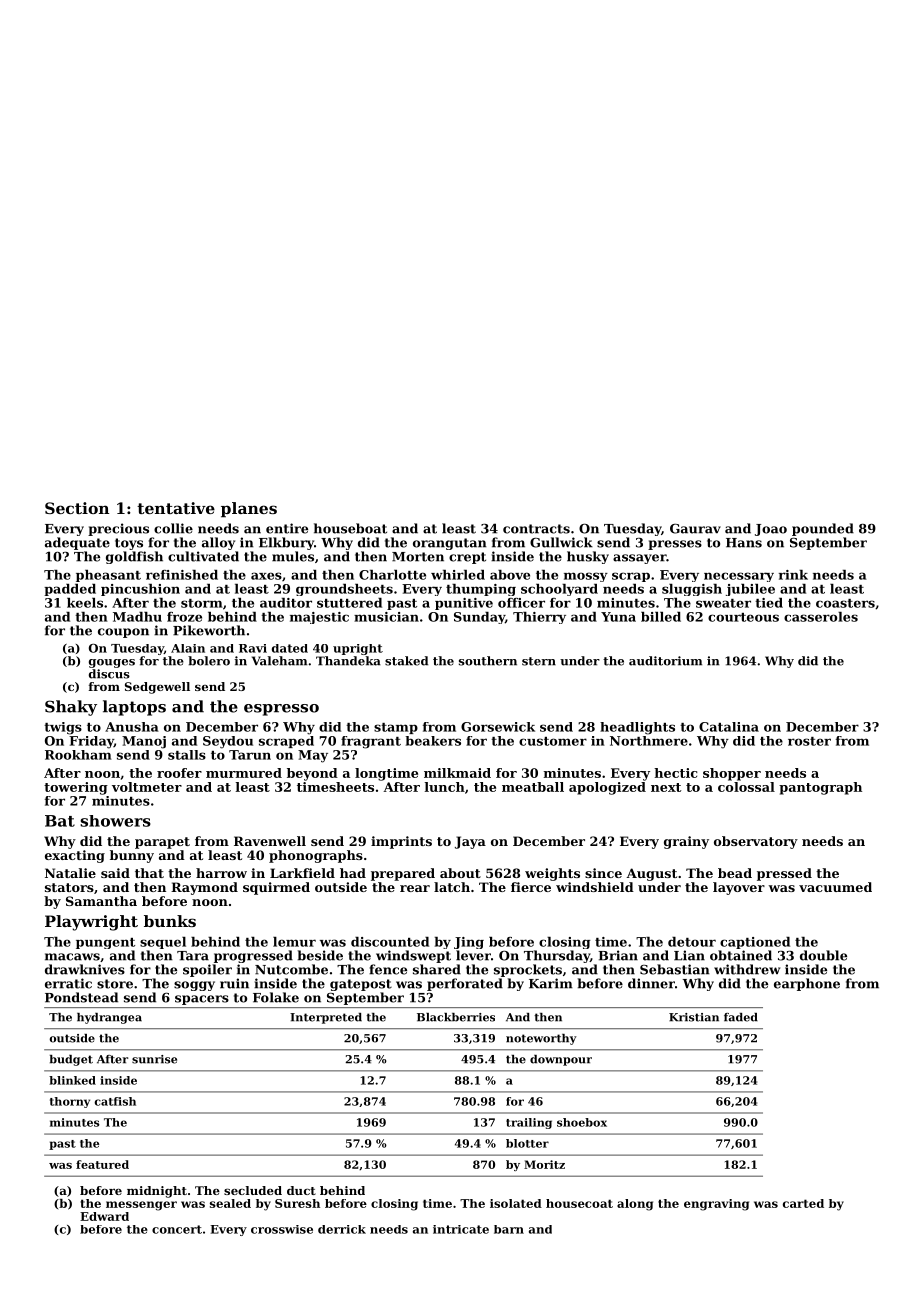 This image has height=1308, width=924. What do you see at coordinates (793, 575) in the image?
I see `rink` at bounding box center [793, 575].
